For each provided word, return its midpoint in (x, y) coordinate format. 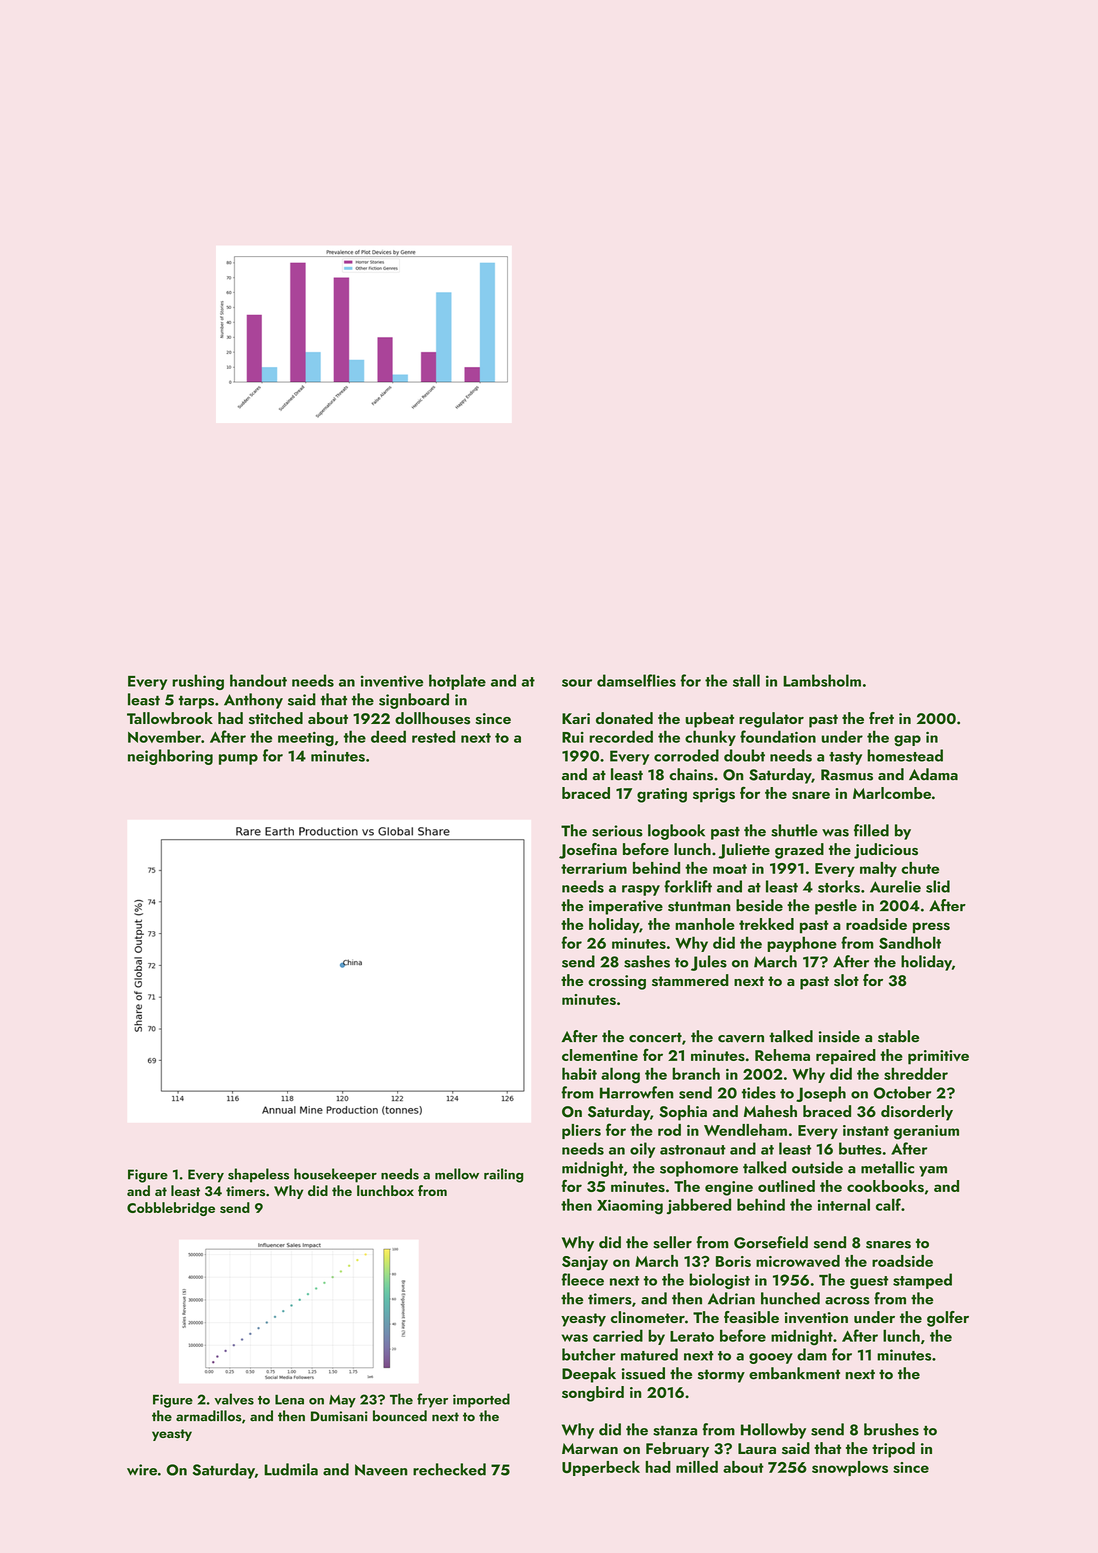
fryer (432, 1400)
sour (577, 683)
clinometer (648, 1317)
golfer (948, 1319)
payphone (802, 944)
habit (579, 1073)
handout (258, 680)
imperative (626, 907)
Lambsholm (822, 680)
